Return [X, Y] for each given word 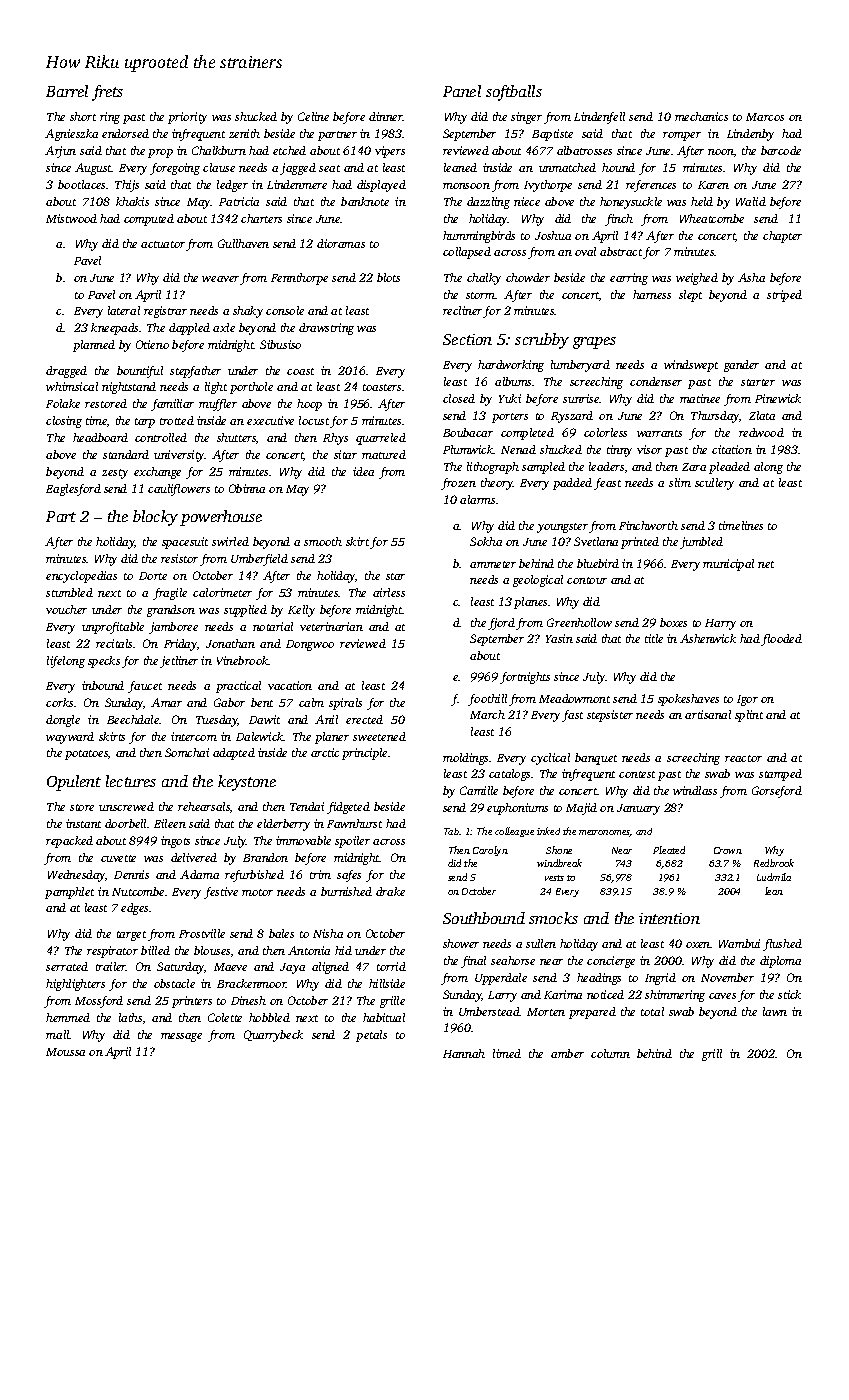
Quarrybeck [273, 1036]
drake [390, 891]
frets [107, 93]
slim [680, 482]
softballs [514, 93]
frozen [458, 484]
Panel [462, 91]
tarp [145, 423]
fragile [170, 594]
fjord [501, 624]
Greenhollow [579, 622]
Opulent [74, 783]
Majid [581, 809]
